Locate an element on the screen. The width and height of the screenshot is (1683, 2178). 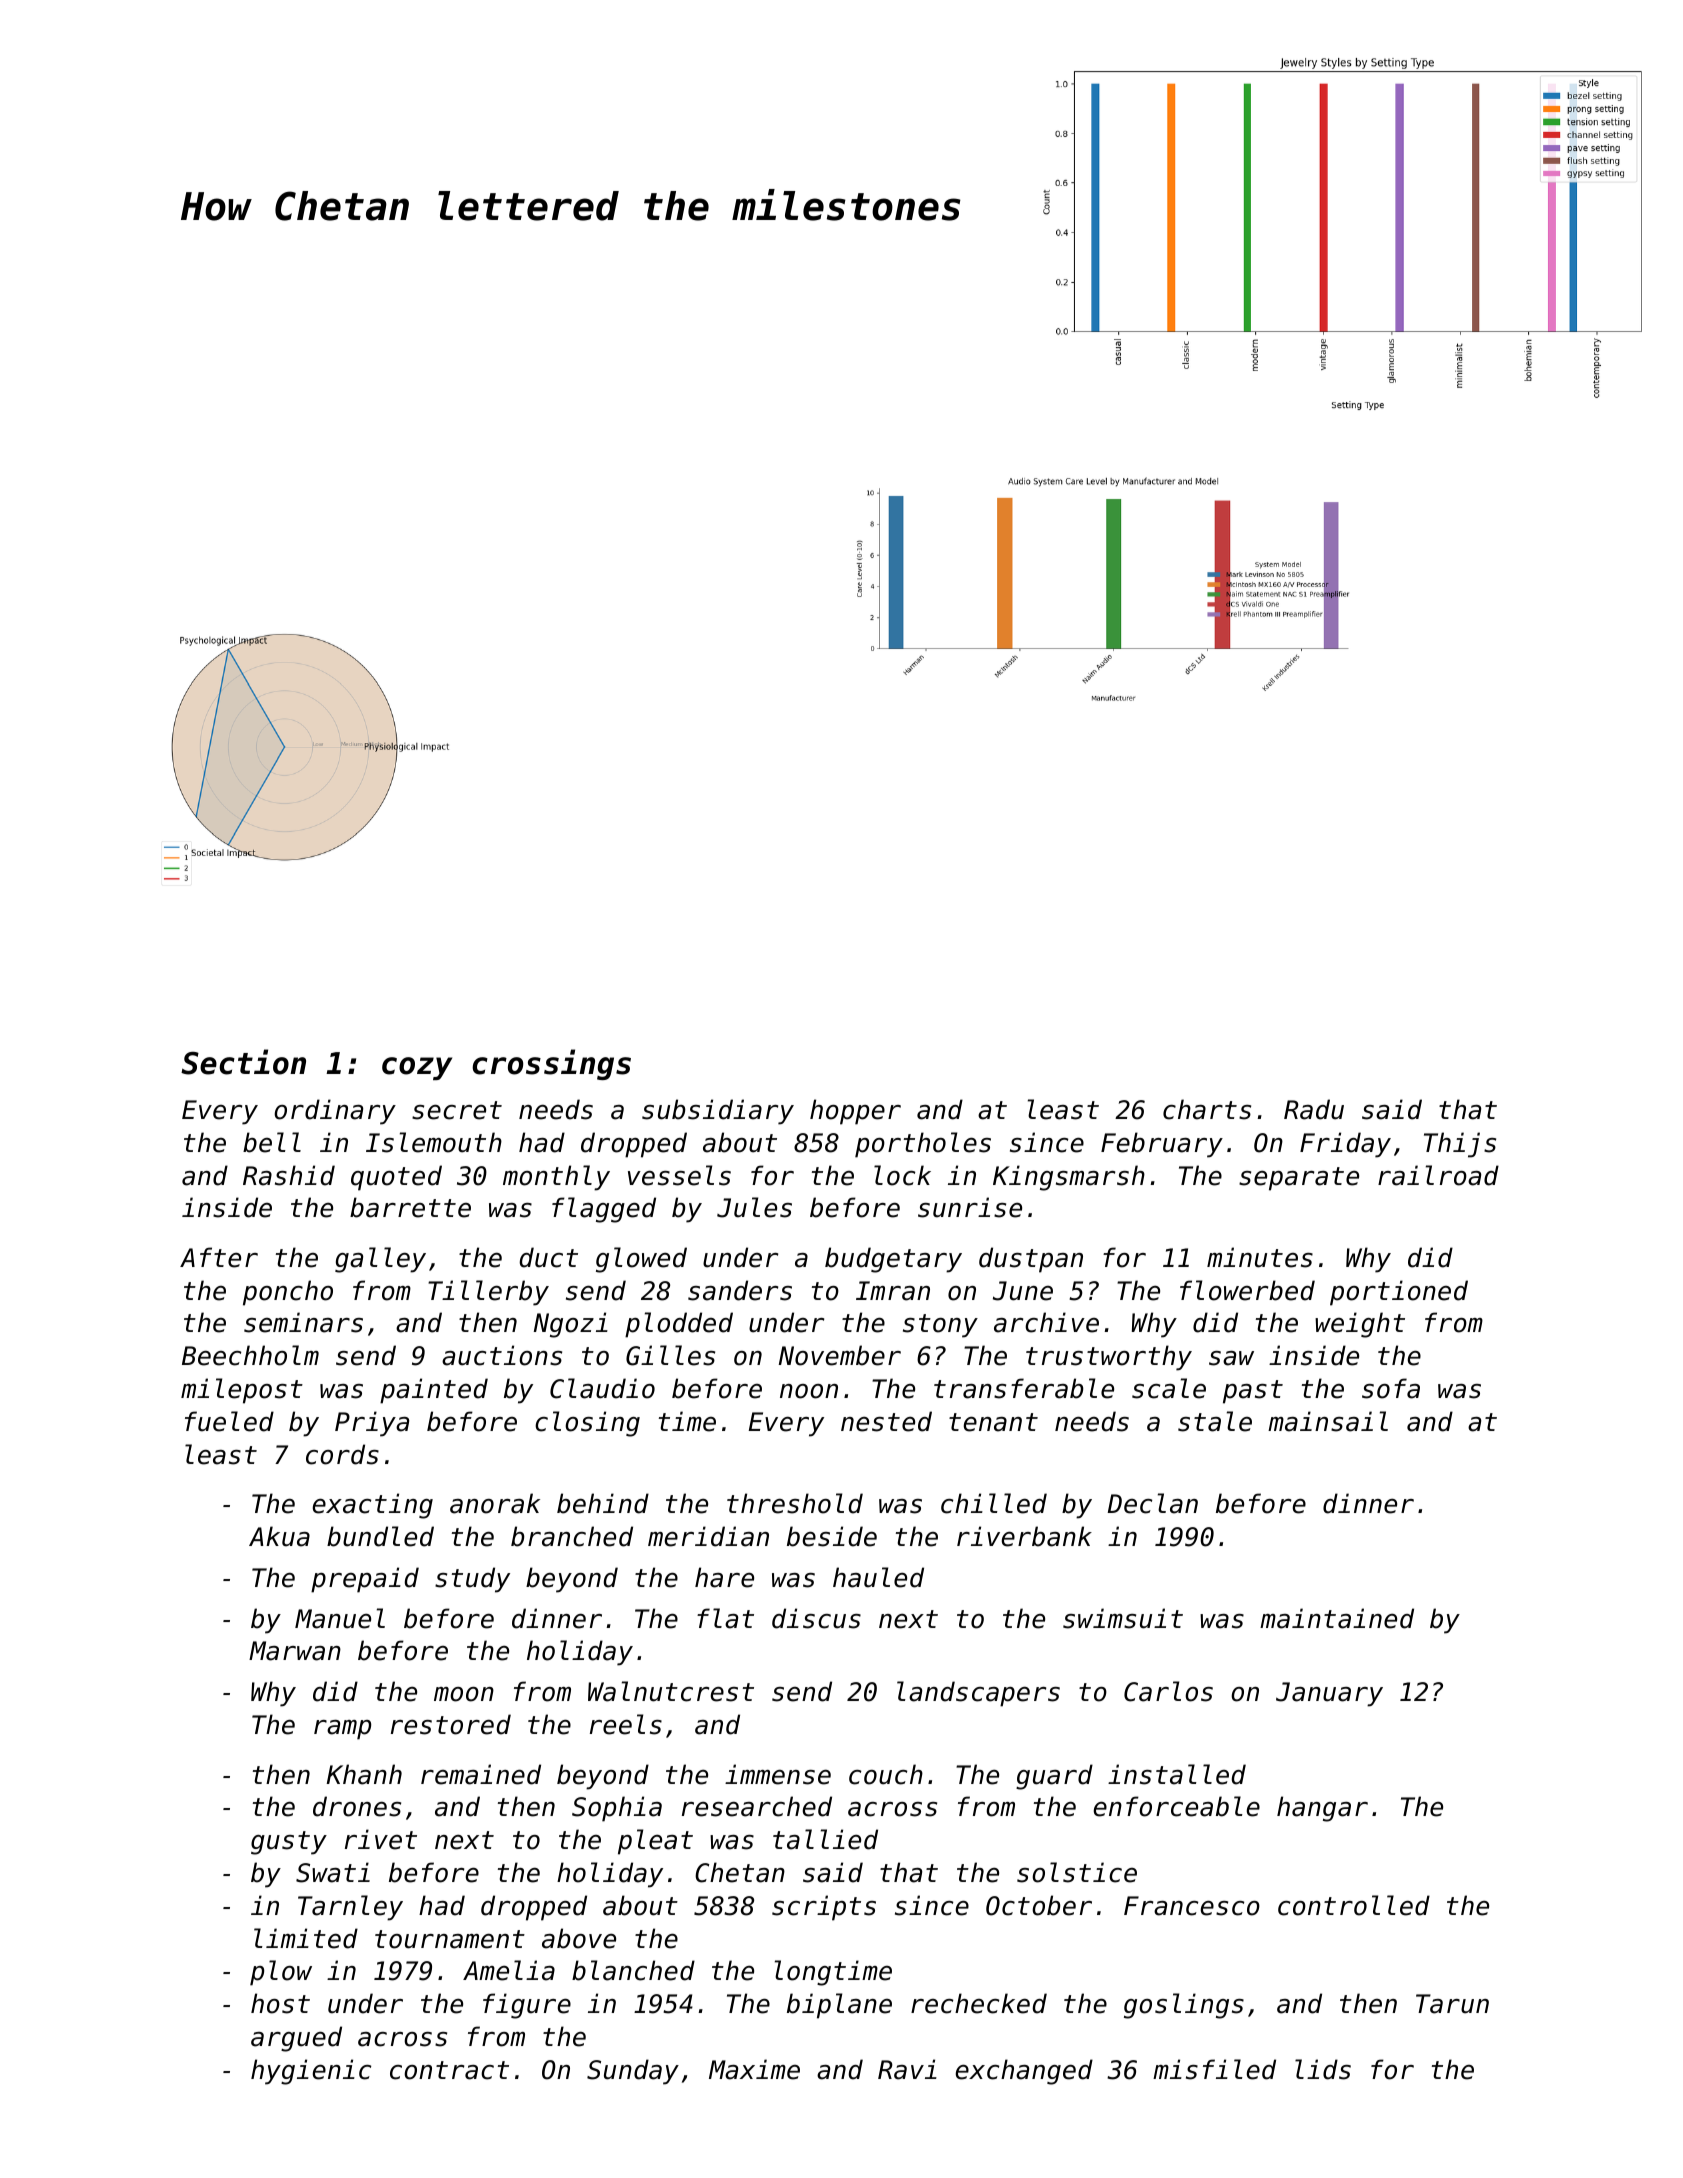
Amelia is located at coordinates (509, 1970).
